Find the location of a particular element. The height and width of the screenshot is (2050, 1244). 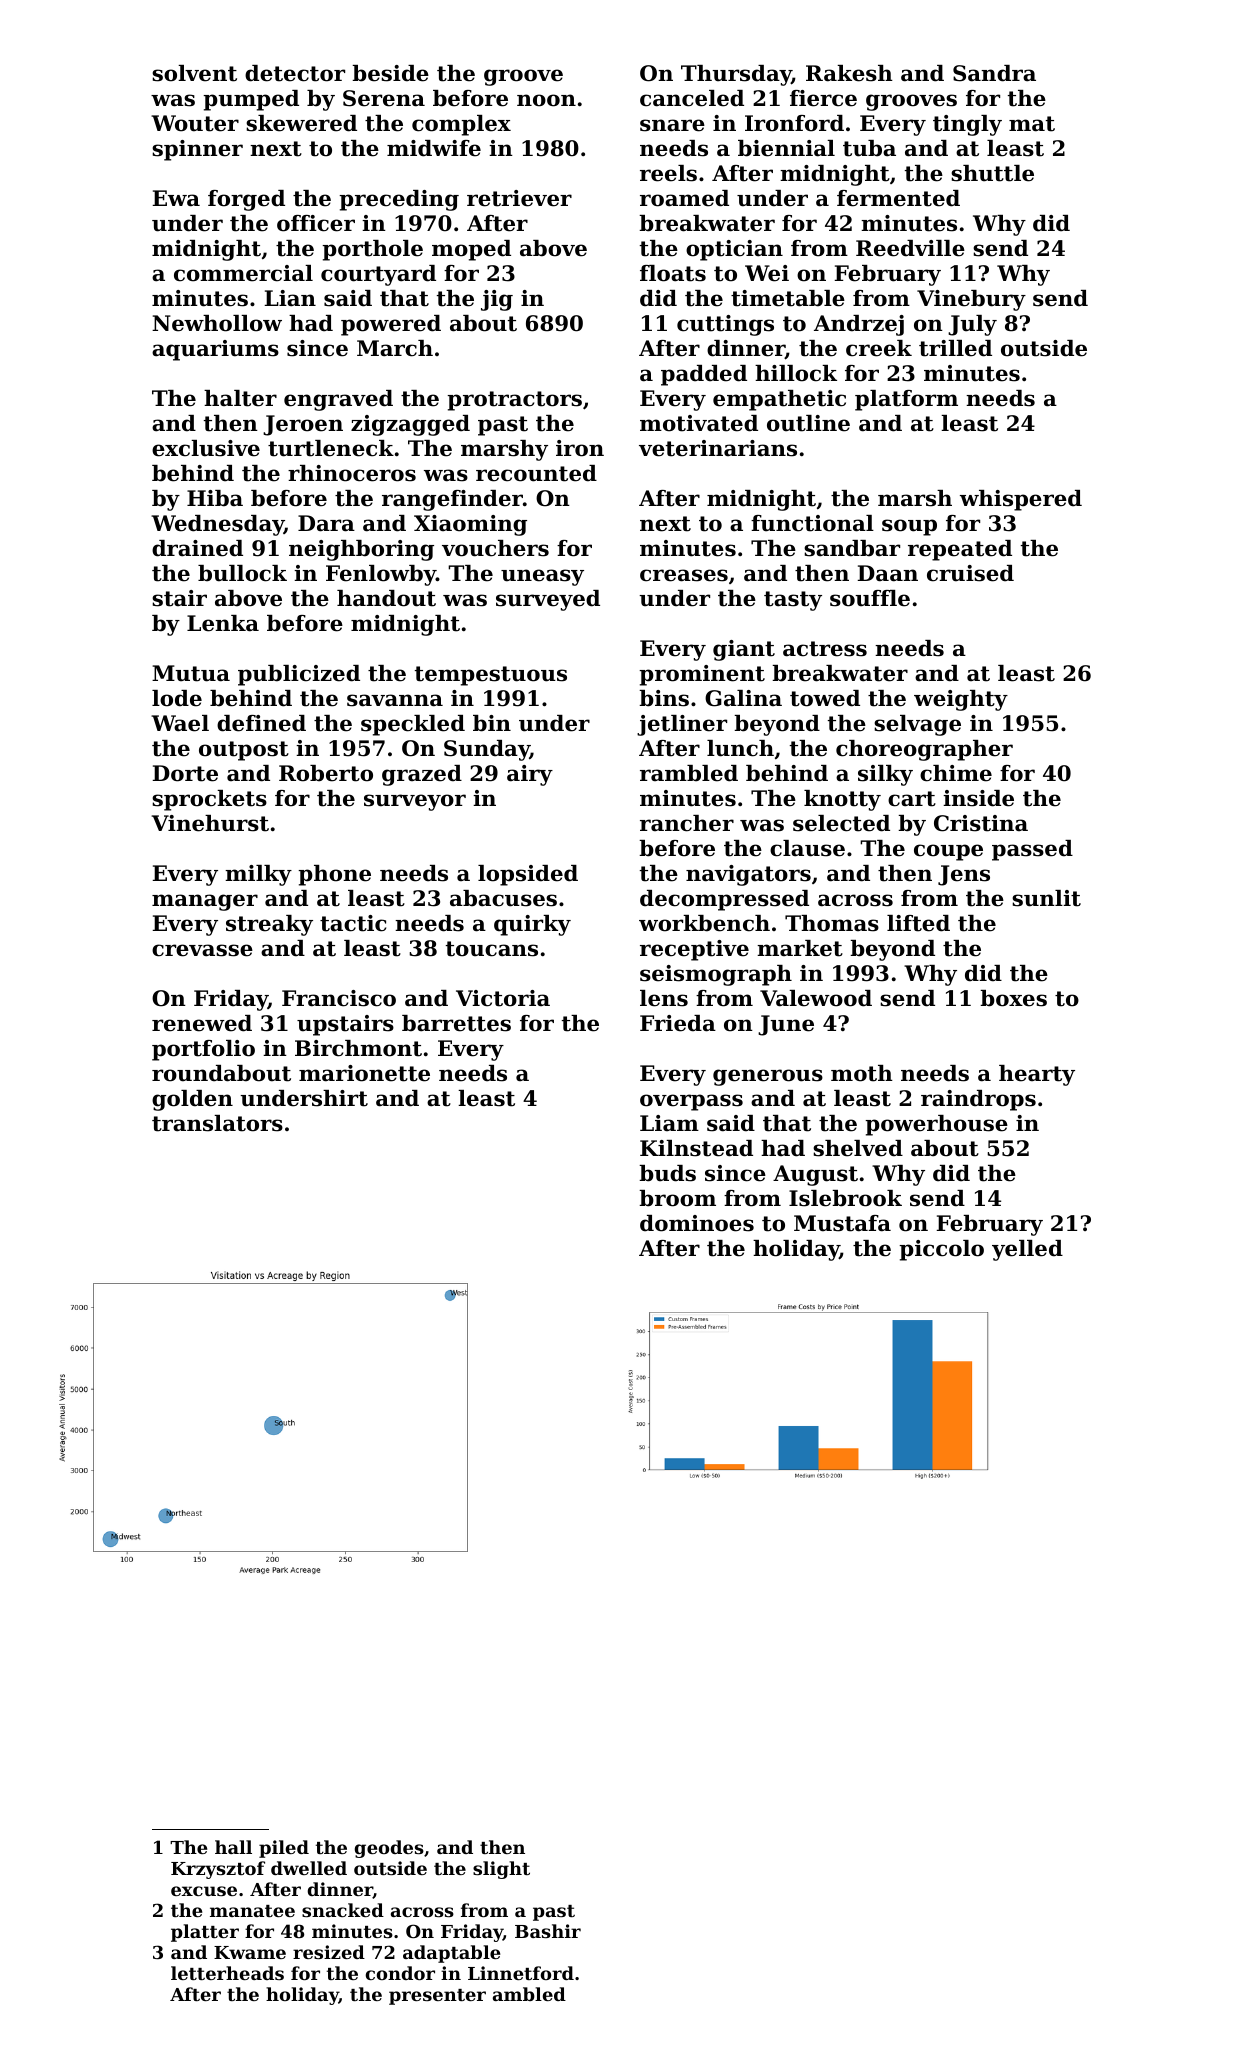

tingly is located at coordinates (967, 125).
